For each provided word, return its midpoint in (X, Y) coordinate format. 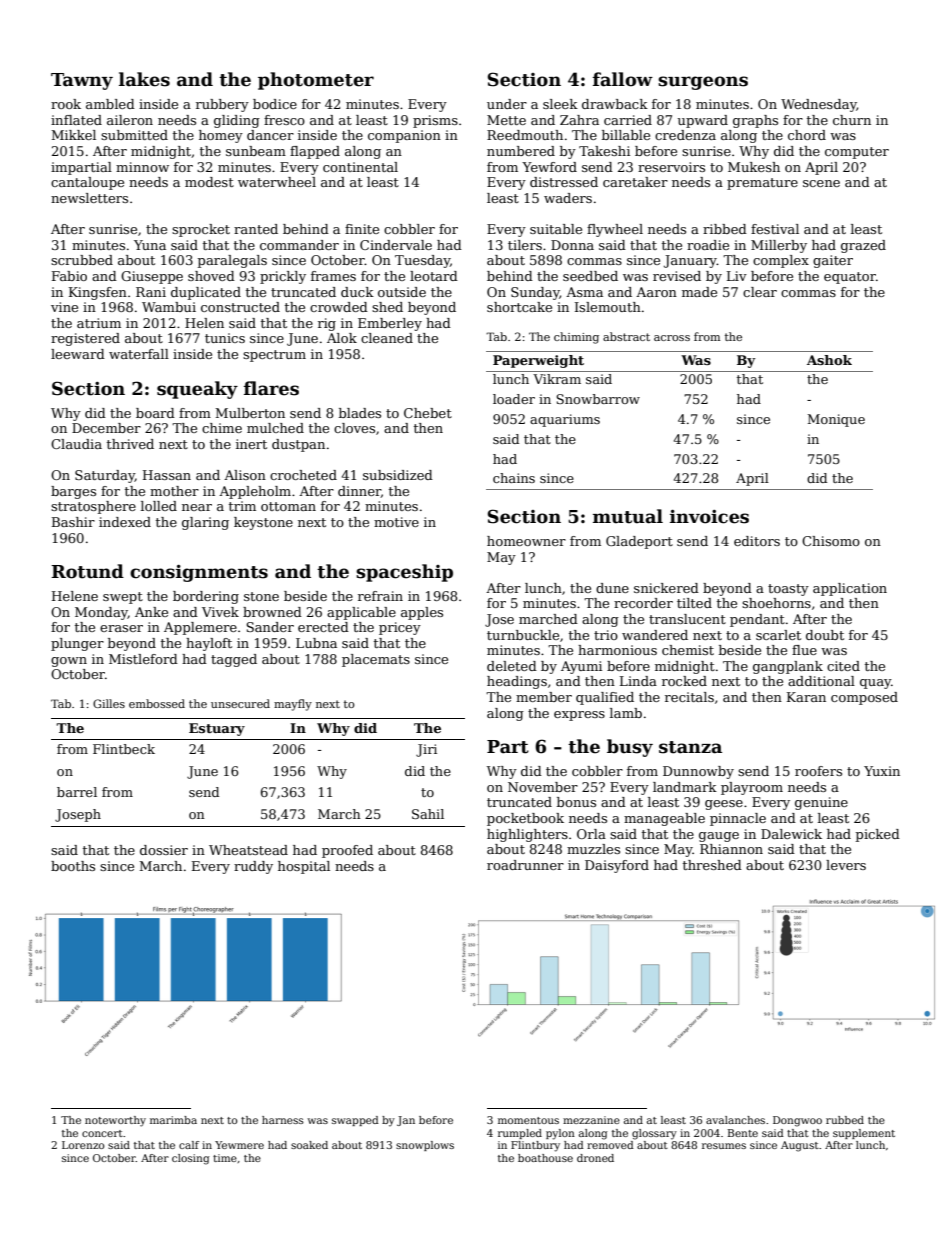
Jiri (426, 750)
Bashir (73, 522)
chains (514, 478)
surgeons (703, 83)
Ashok (829, 360)
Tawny (82, 81)
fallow (623, 79)
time (225, 1158)
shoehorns (776, 603)
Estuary (217, 729)
